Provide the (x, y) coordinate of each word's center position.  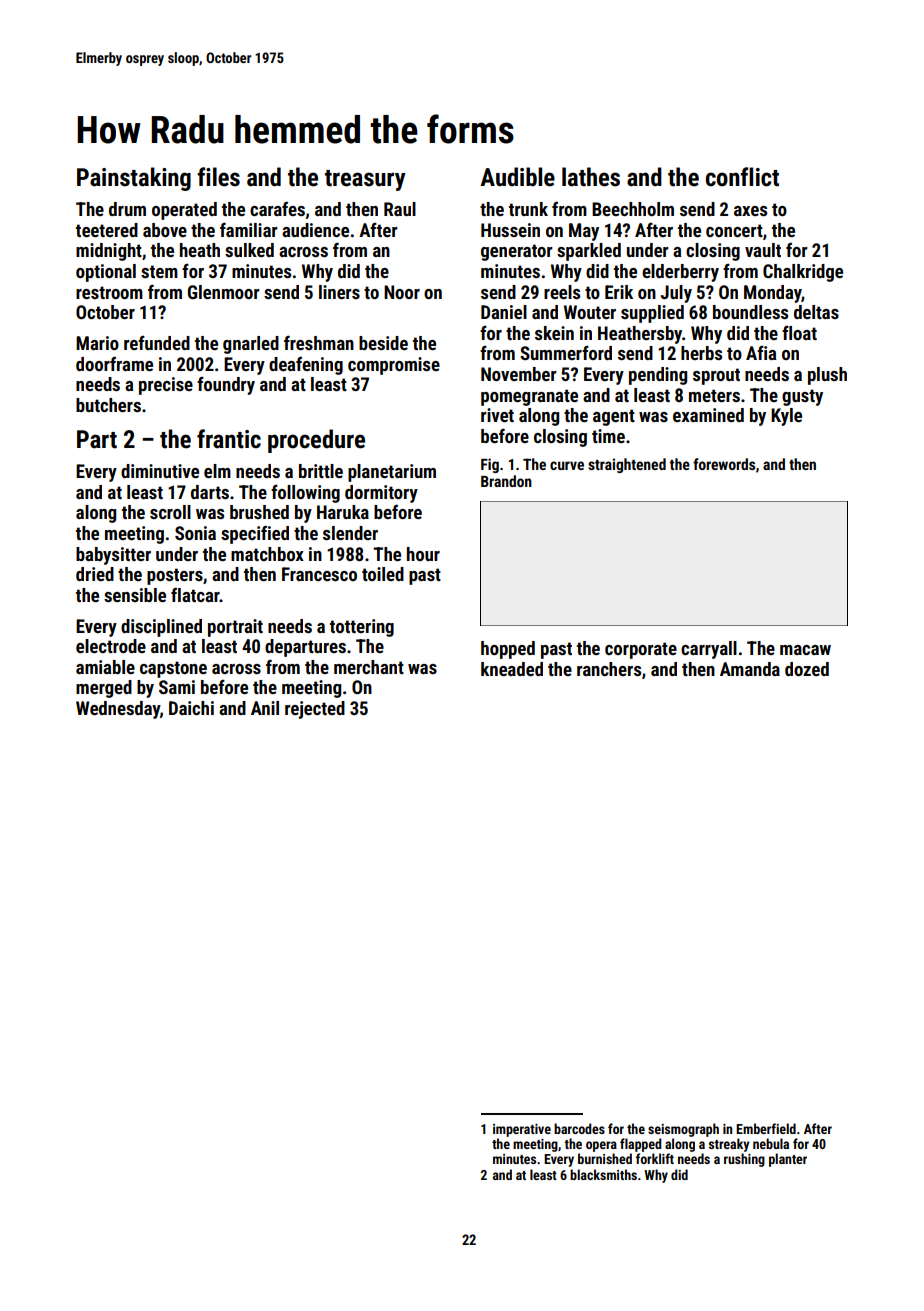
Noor (402, 292)
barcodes (579, 1128)
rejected (315, 710)
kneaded (512, 669)
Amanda (750, 669)
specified (255, 535)
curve (567, 465)
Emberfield (766, 1128)
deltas (816, 312)
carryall (709, 650)
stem (159, 271)
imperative (522, 1130)
